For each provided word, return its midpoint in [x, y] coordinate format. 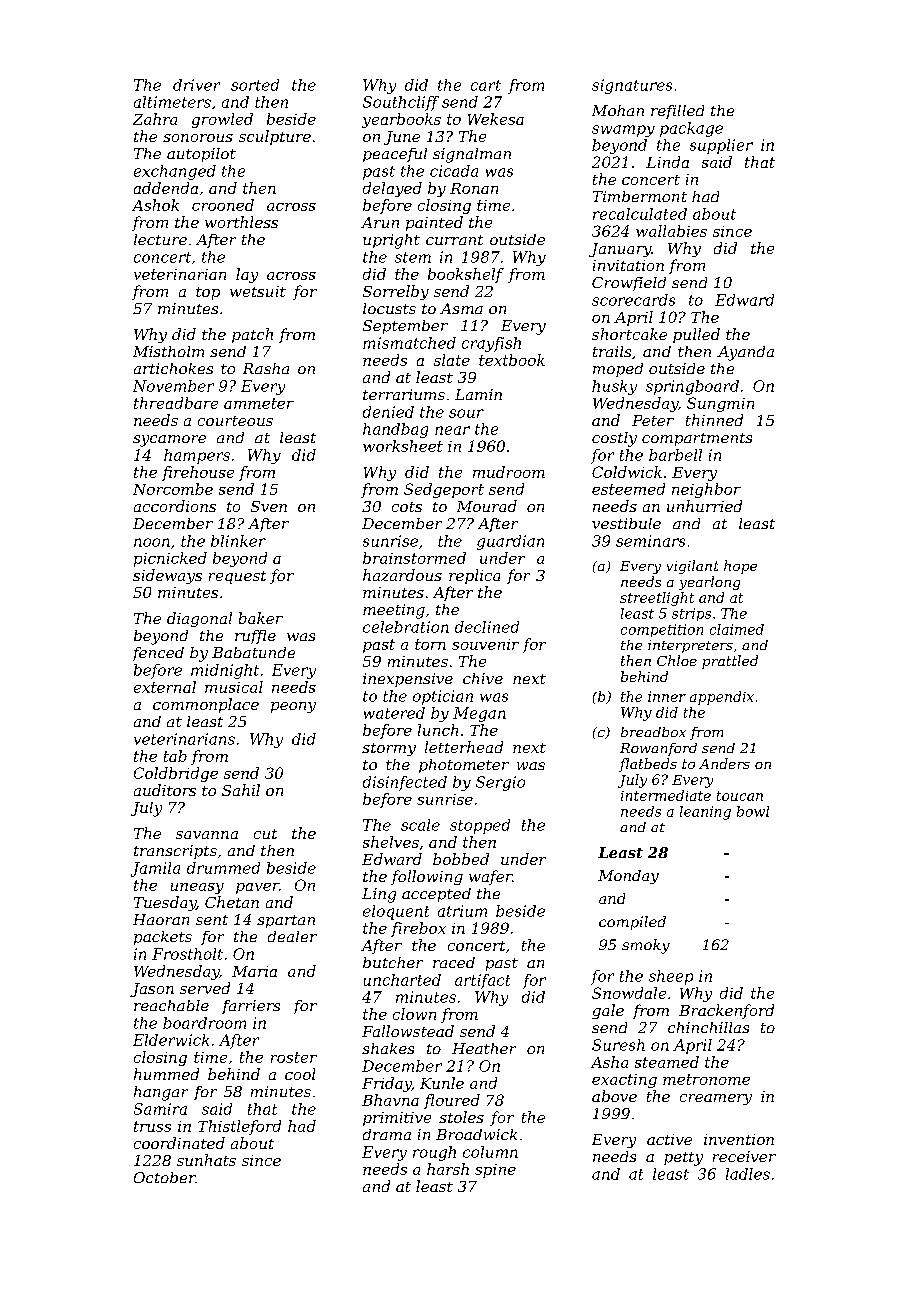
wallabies [671, 231]
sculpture [275, 137]
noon [152, 542]
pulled [696, 335]
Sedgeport [444, 490]
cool [300, 1074]
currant [454, 240]
